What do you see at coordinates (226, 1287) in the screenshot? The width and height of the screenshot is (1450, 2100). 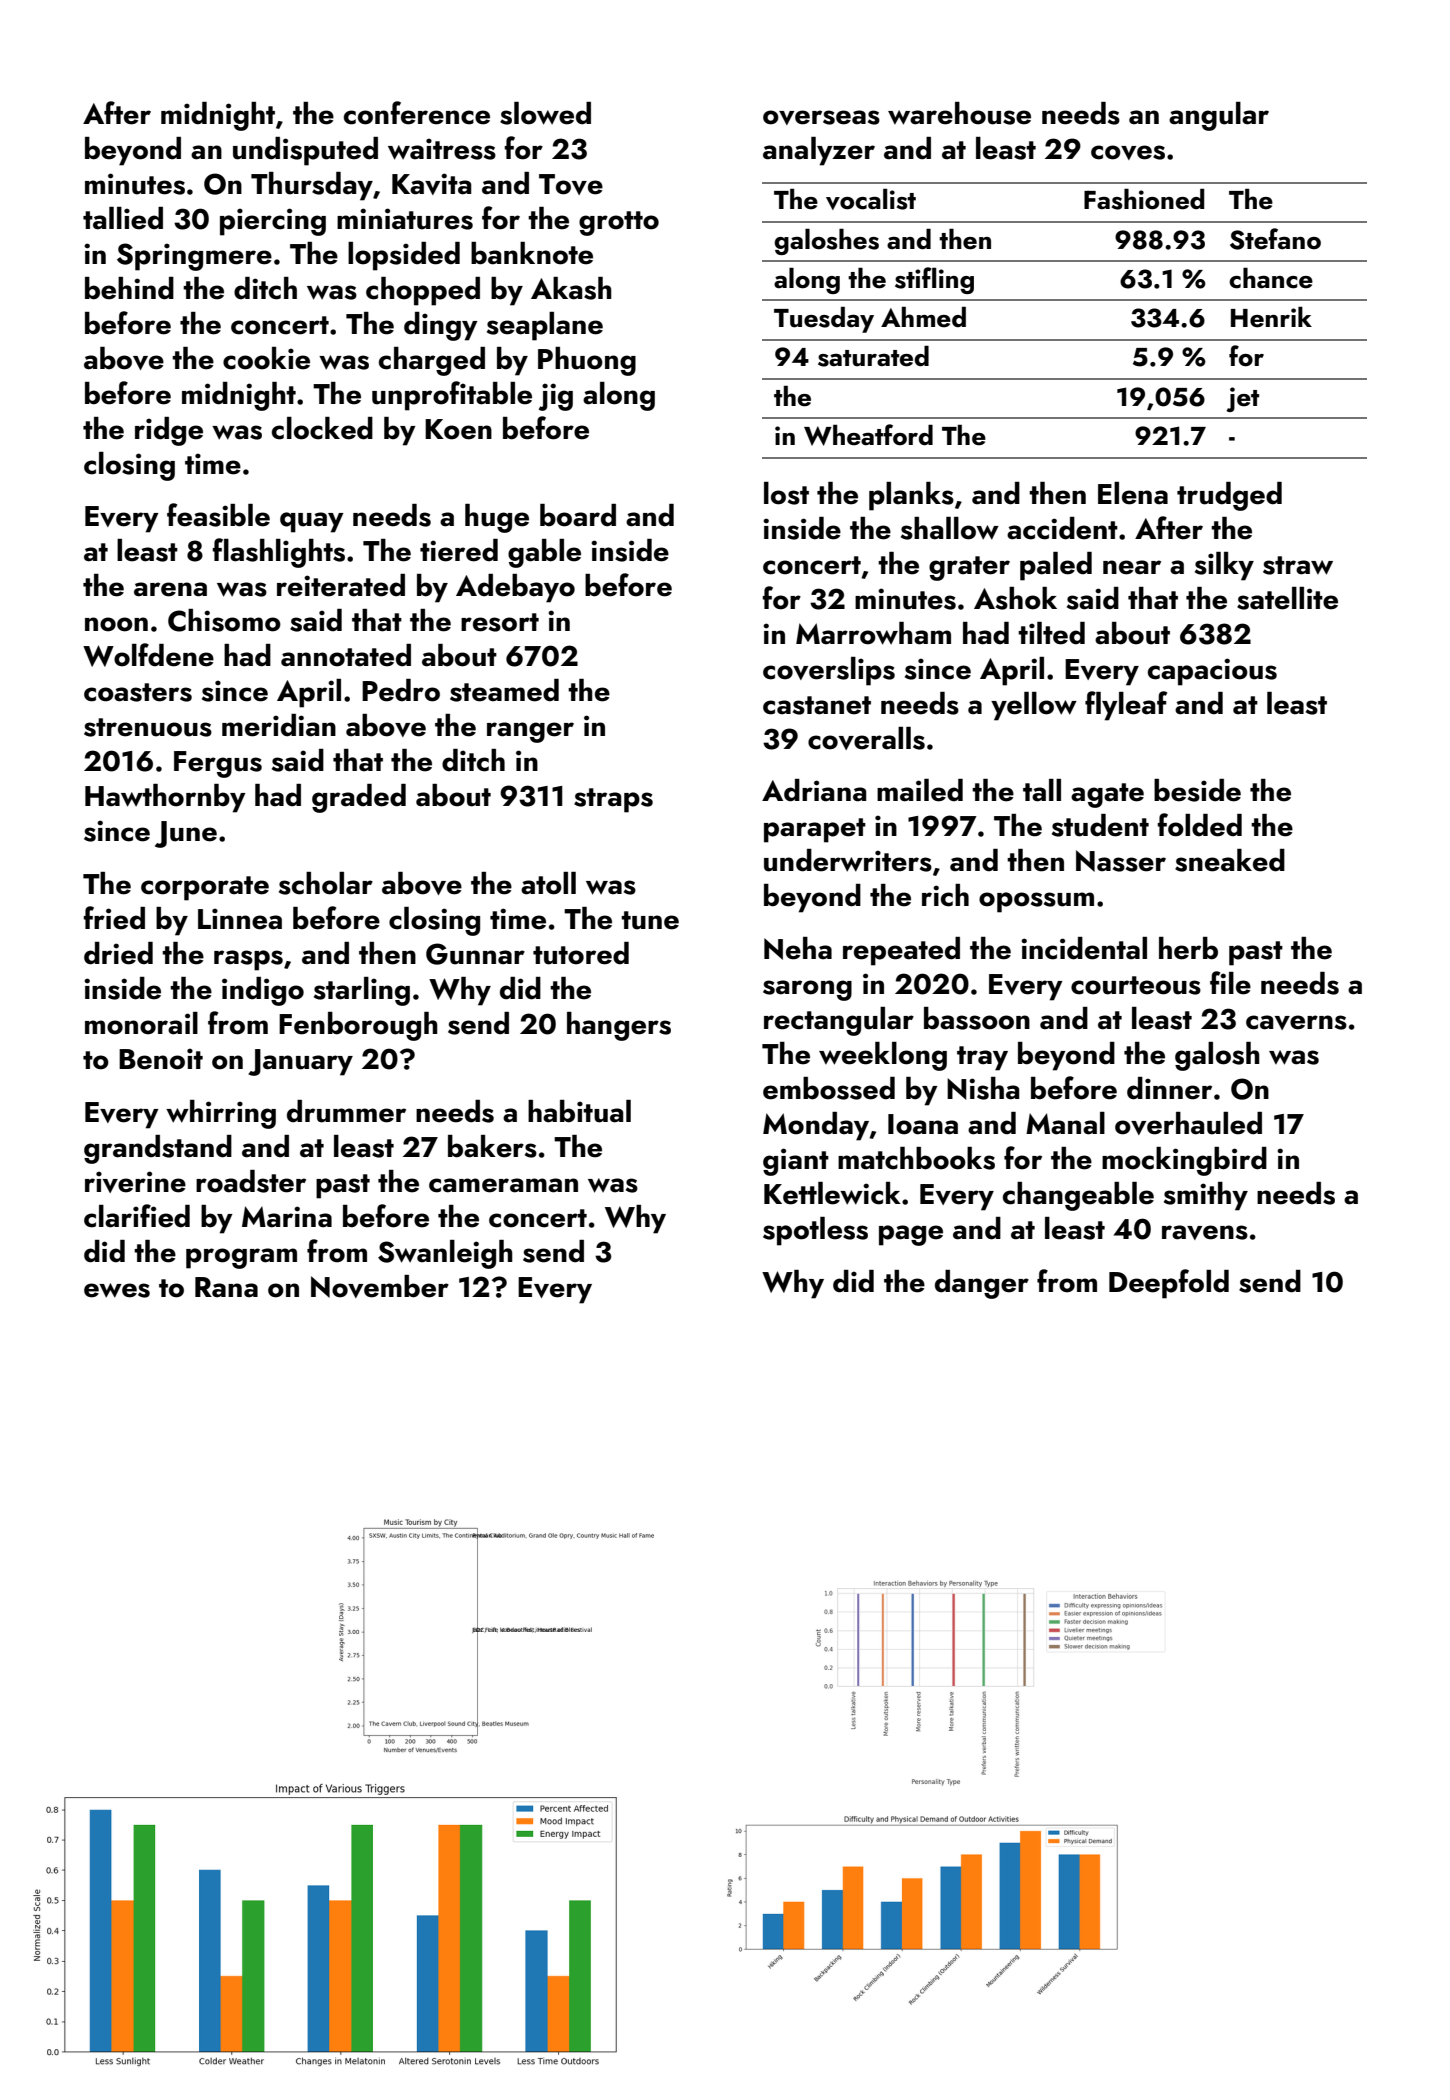 I see `Rana` at bounding box center [226, 1287].
